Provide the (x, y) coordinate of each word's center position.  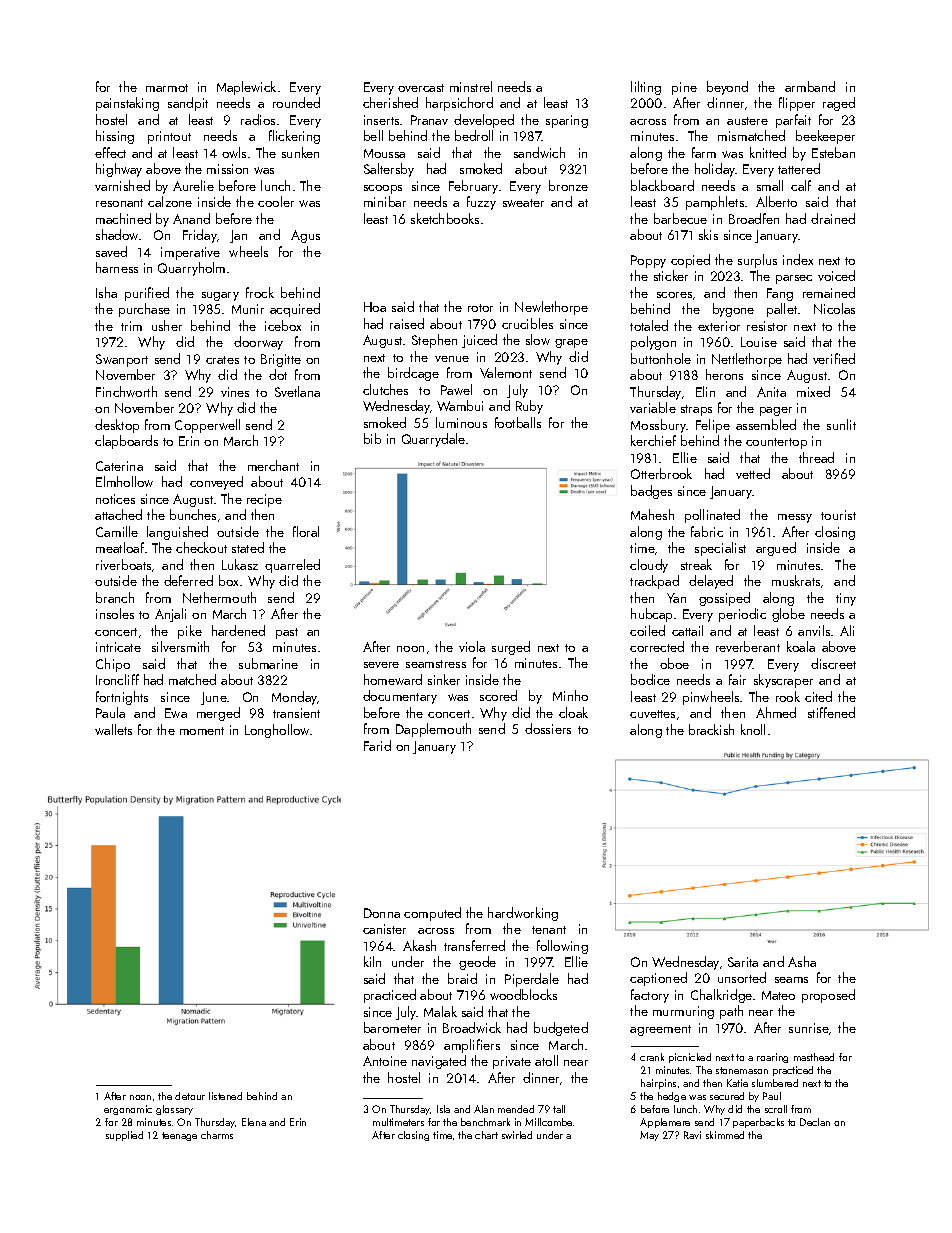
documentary (400, 697)
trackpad (654, 582)
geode (477, 963)
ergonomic (128, 1110)
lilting (646, 88)
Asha (802, 961)
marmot (167, 88)
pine (684, 88)
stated (248, 547)
